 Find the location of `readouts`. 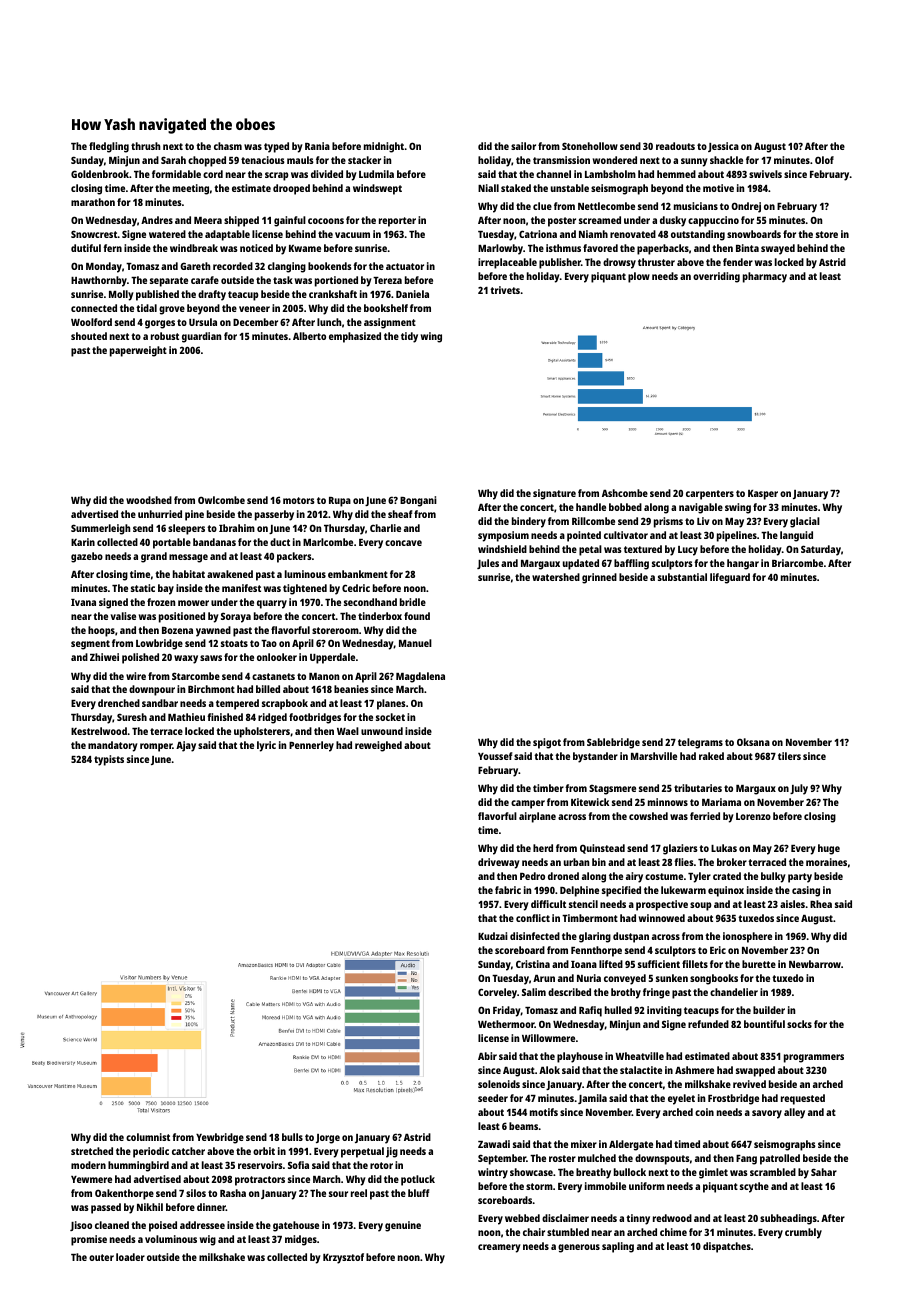

readouts is located at coordinates (675, 146).
